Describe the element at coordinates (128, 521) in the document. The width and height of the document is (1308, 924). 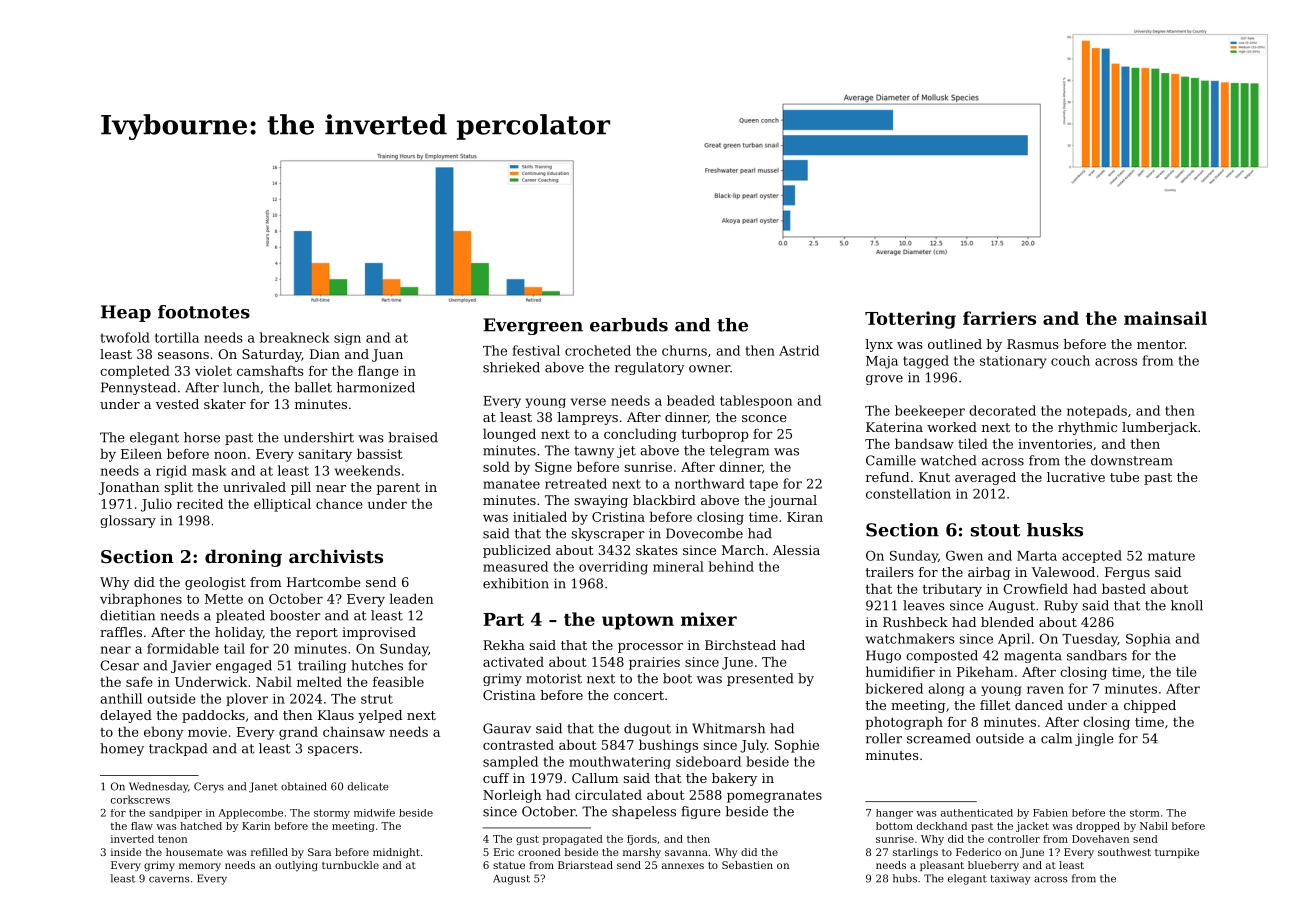
I see `glossary` at that location.
